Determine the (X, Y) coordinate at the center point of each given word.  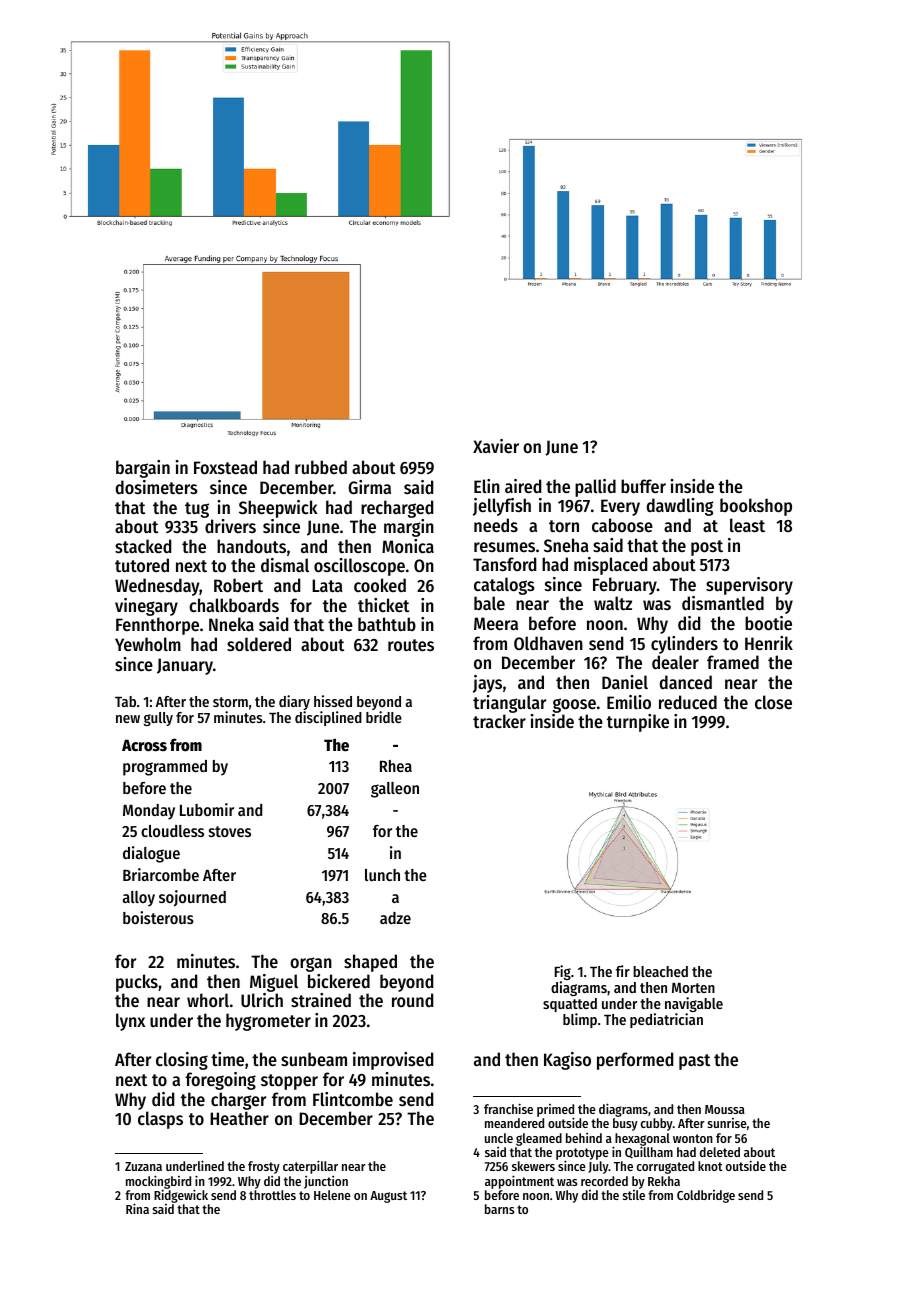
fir (623, 971)
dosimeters (157, 487)
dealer (675, 662)
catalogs (504, 586)
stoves (230, 831)
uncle (499, 1138)
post (707, 548)
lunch (382, 875)
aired (523, 486)
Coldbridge (706, 1196)
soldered (259, 644)
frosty (264, 1167)
